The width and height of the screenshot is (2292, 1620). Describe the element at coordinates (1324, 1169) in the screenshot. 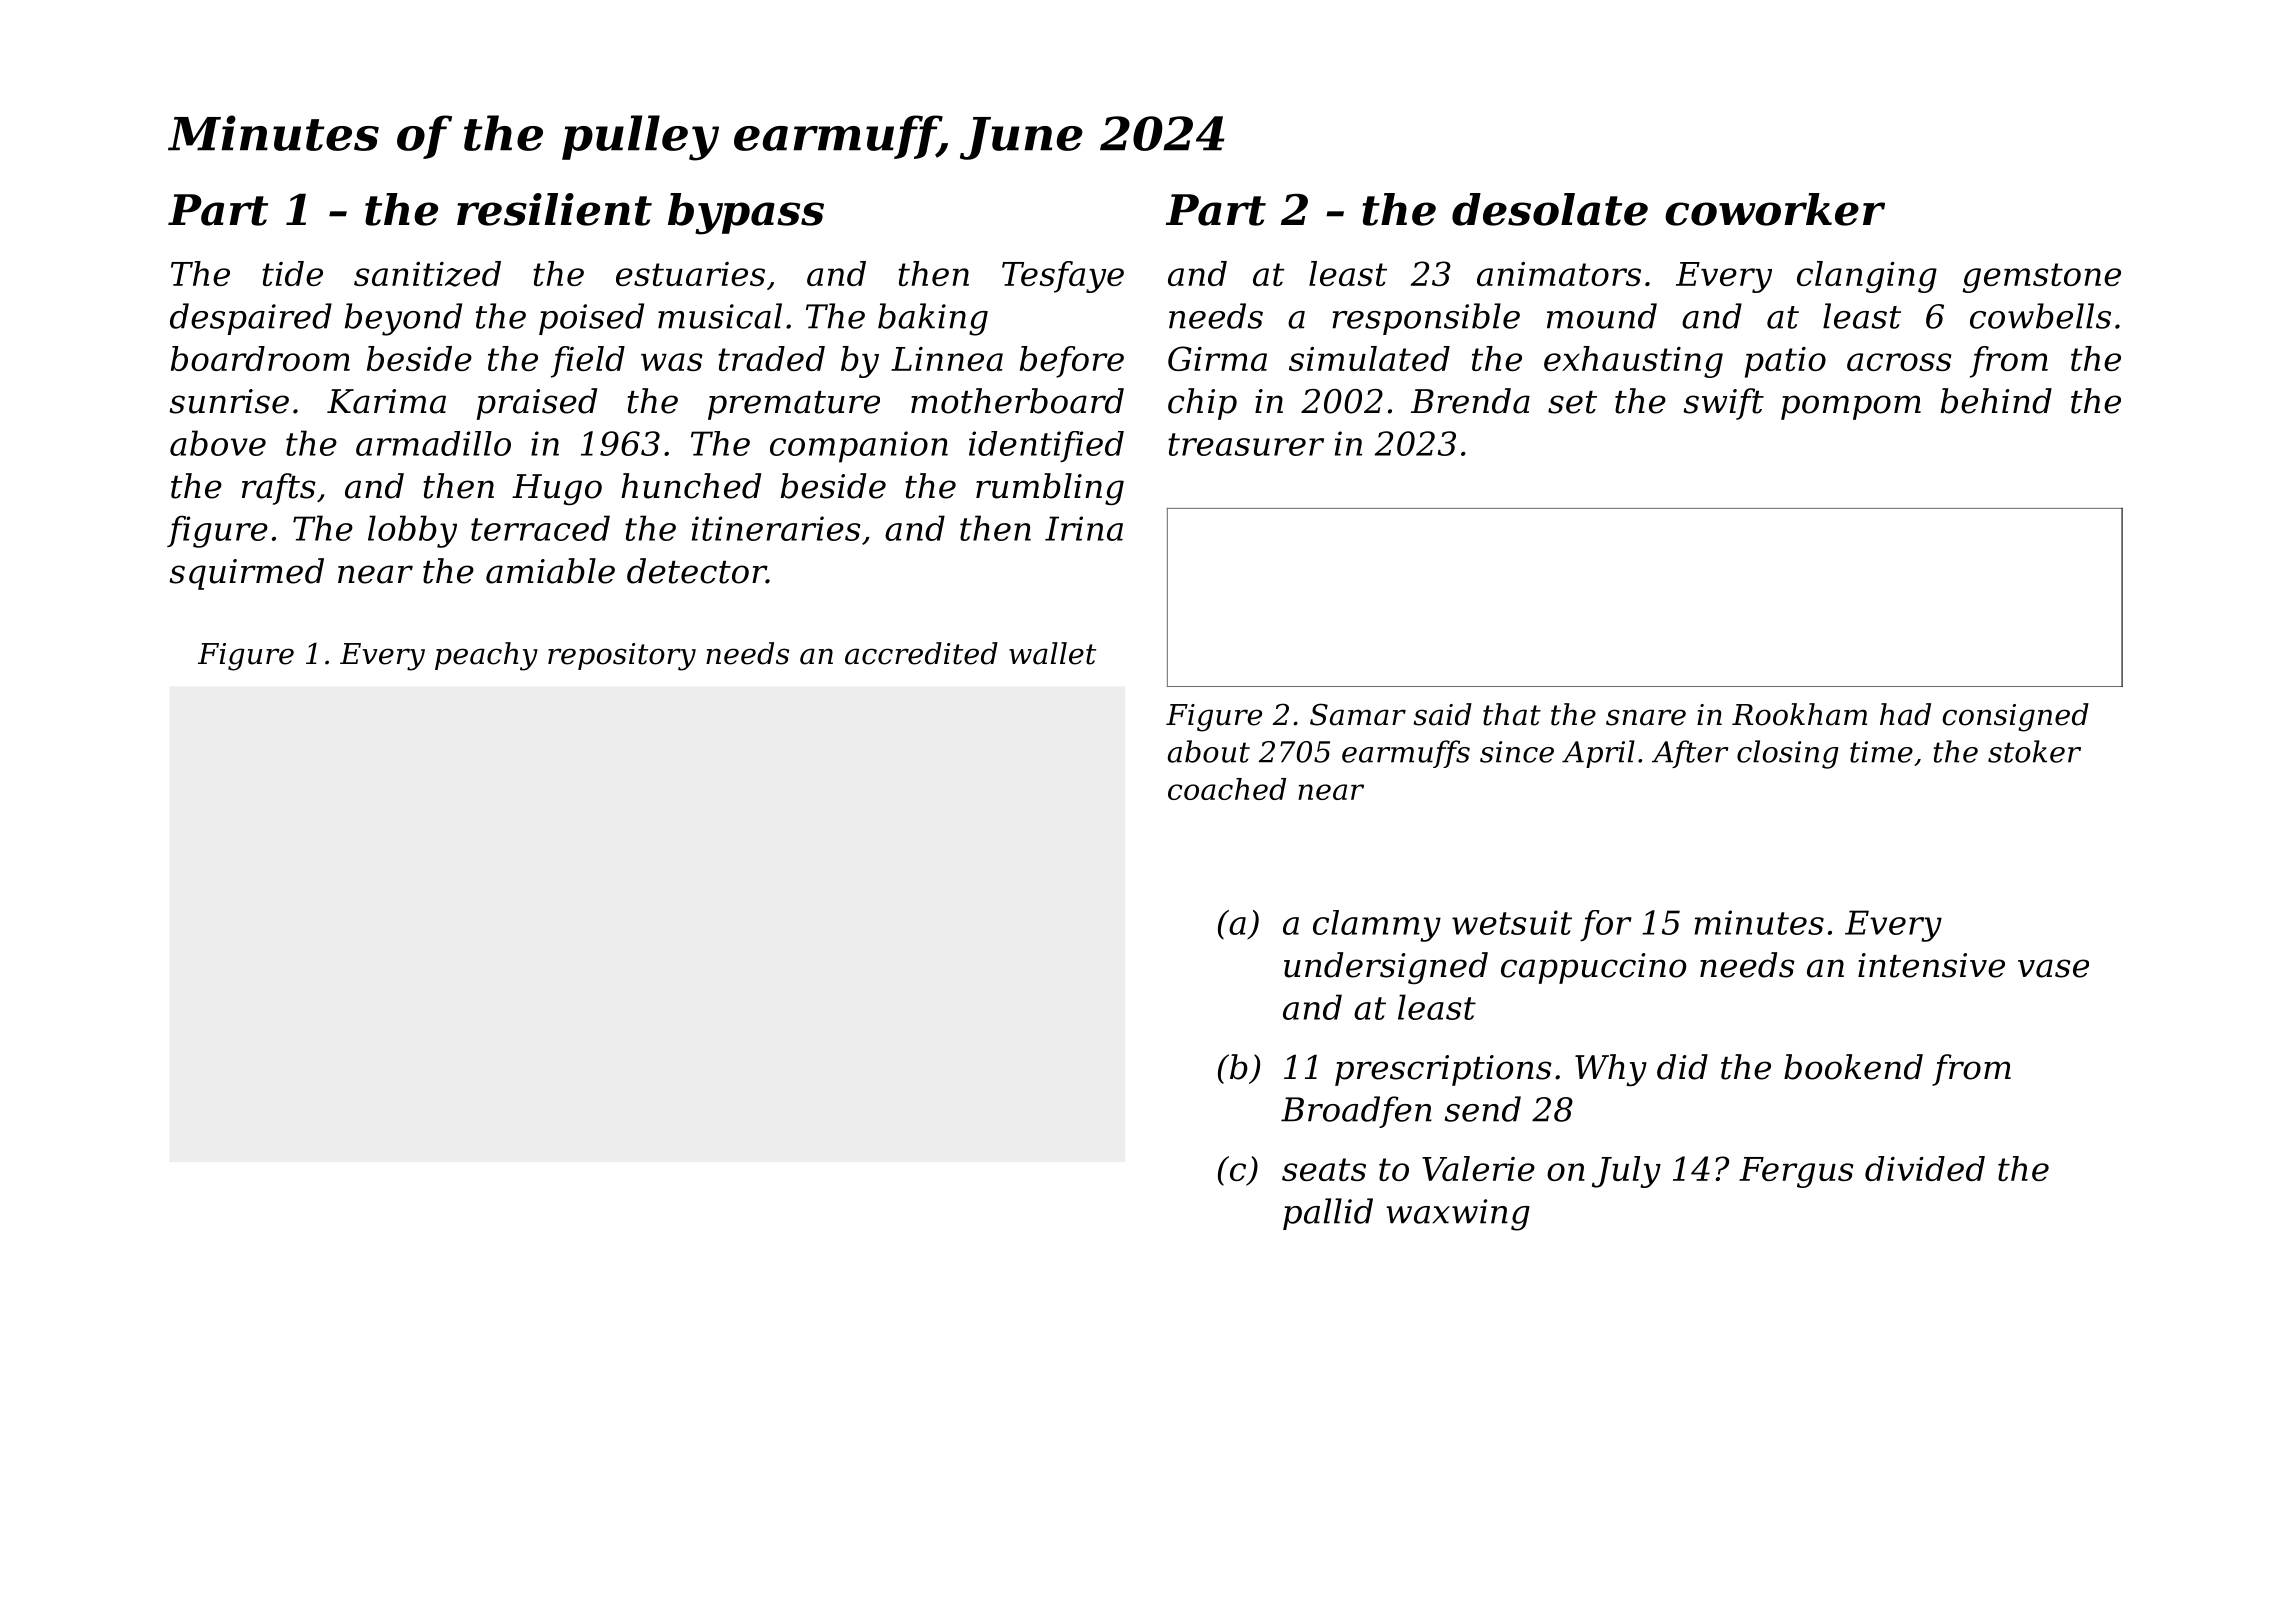

I see `seats` at that location.
